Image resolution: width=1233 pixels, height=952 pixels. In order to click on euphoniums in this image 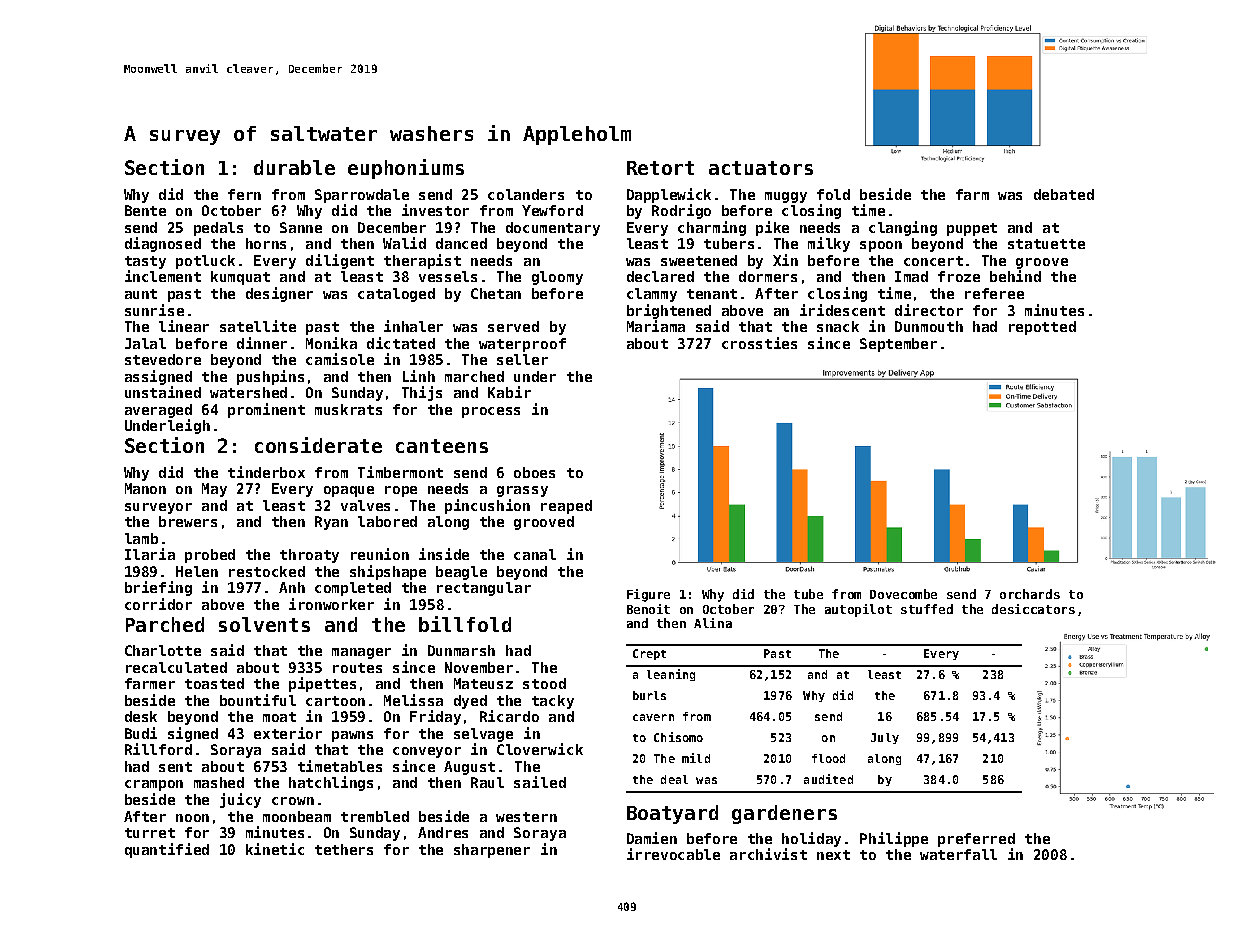, I will do `click(406, 169)`.
